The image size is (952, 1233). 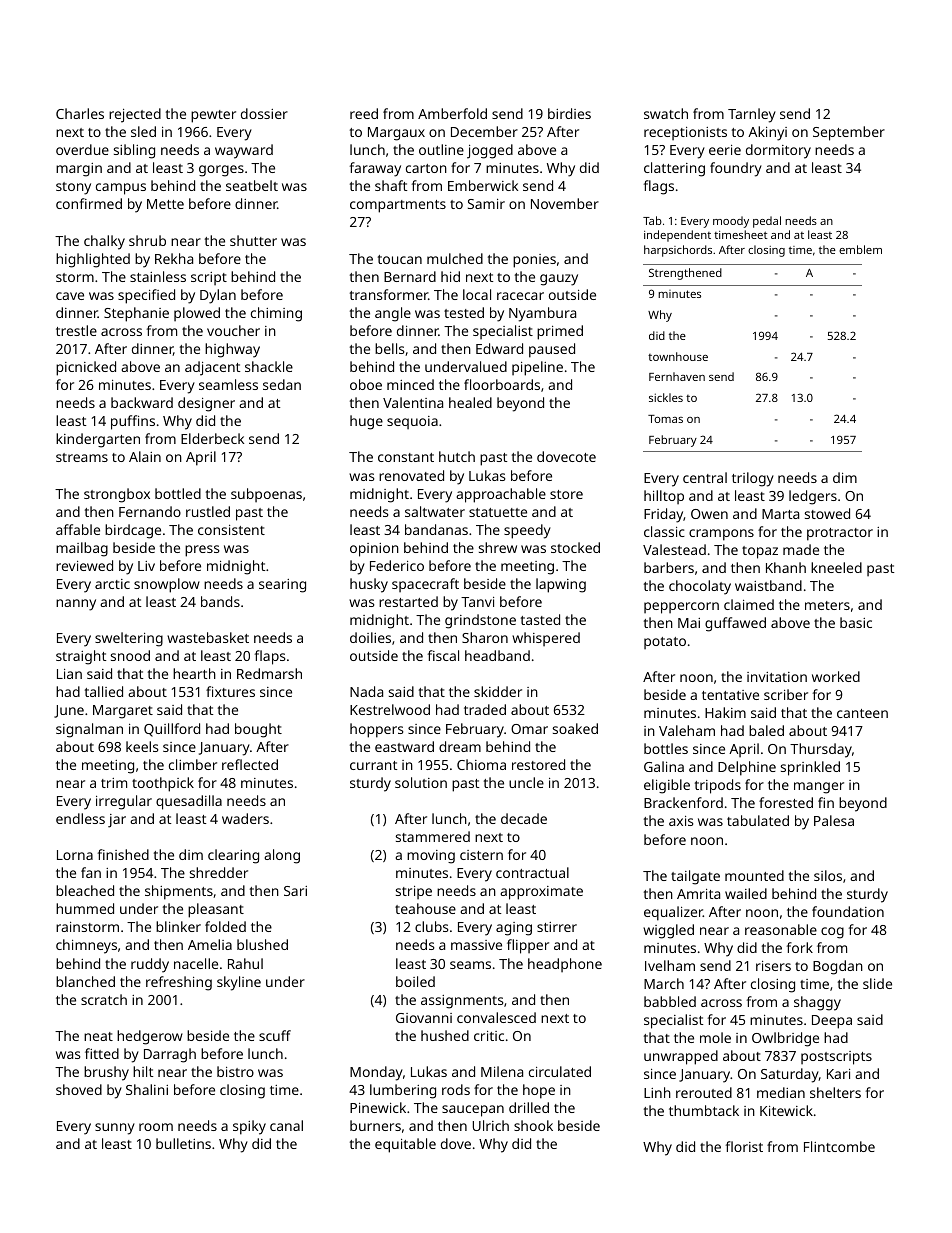 I want to click on contractual, so click(x=532, y=872).
